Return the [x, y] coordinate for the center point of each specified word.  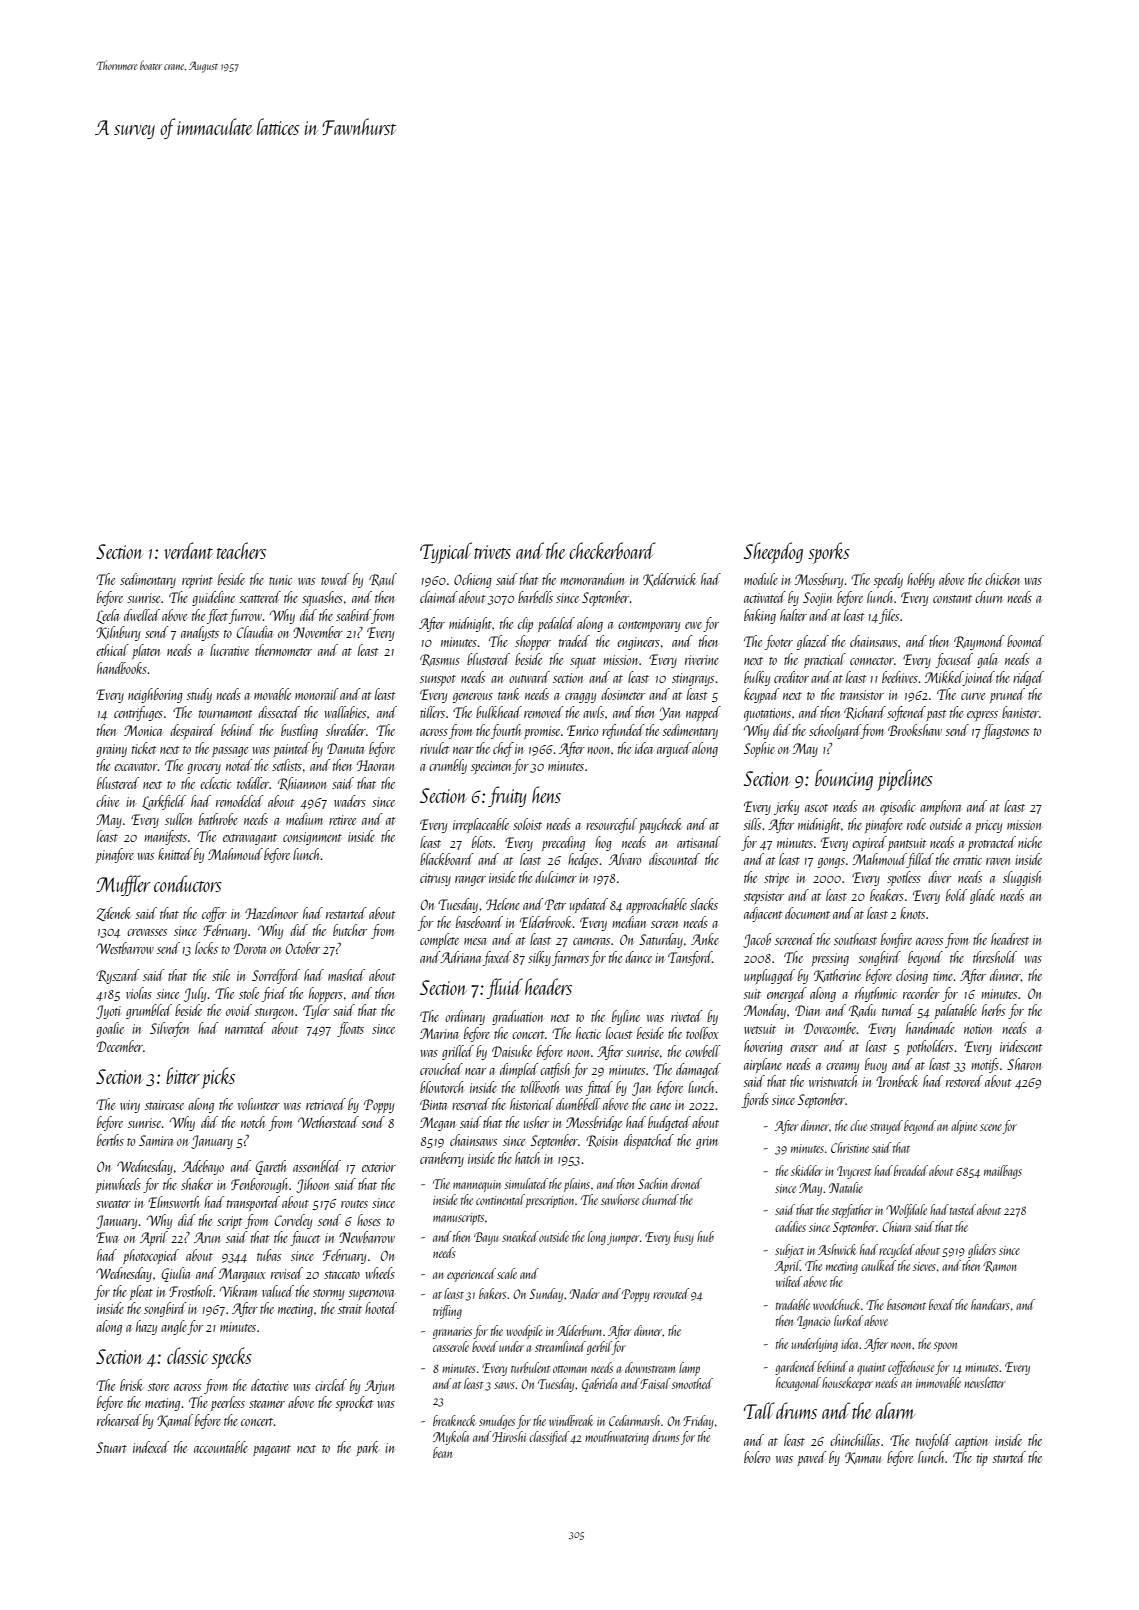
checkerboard [612, 550]
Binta [433, 1104]
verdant [188, 550]
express [982, 716]
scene [991, 1127]
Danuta [345, 748]
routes [354, 1204]
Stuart [111, 1447]
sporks [829, 553]
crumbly [448, 766]
